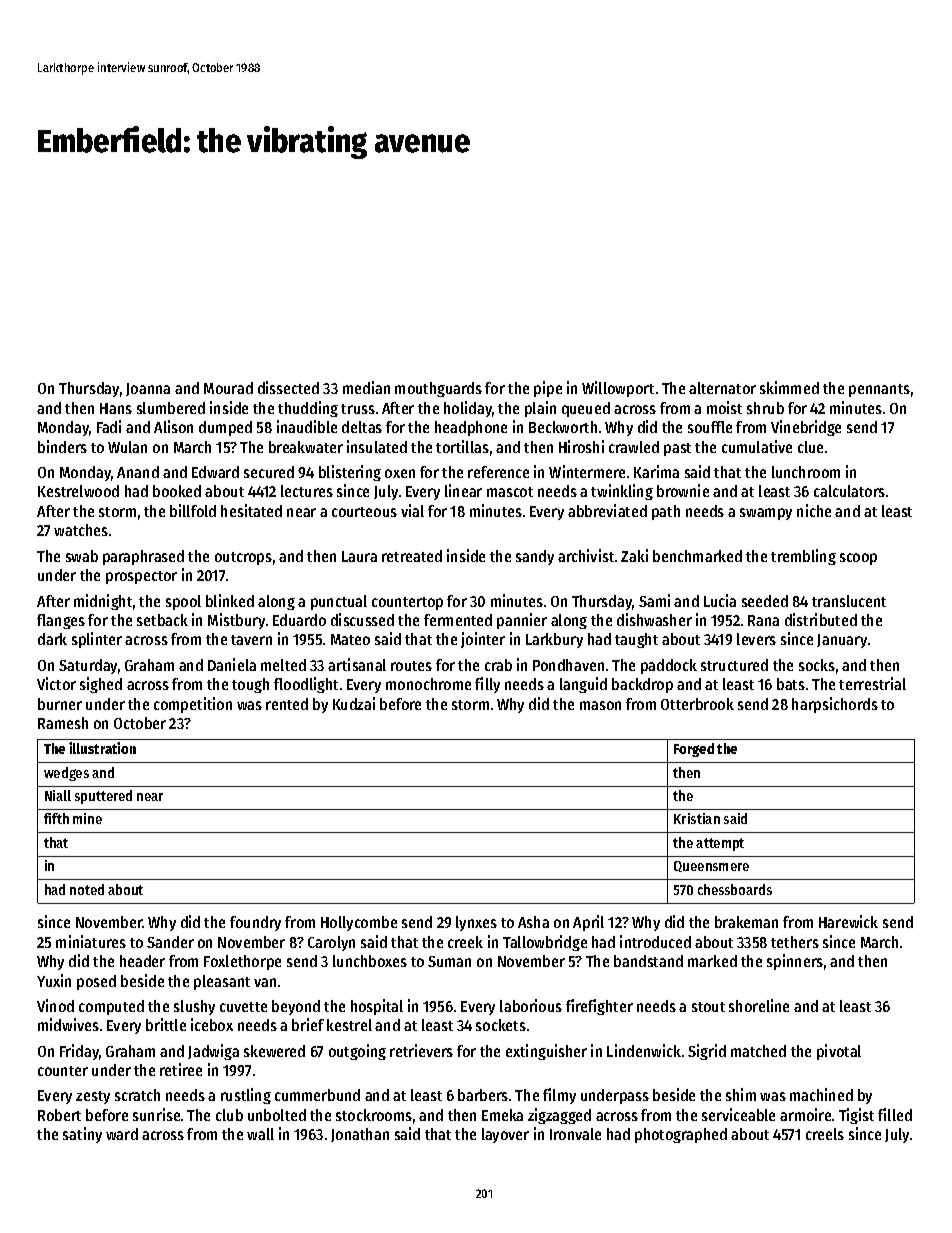 Image resolution: width=952 pixels, height=1233 pixels. What do you see at coordinates (806, 428) in the image?
I see `Vinebridge` at bounding box center [806, 428].
